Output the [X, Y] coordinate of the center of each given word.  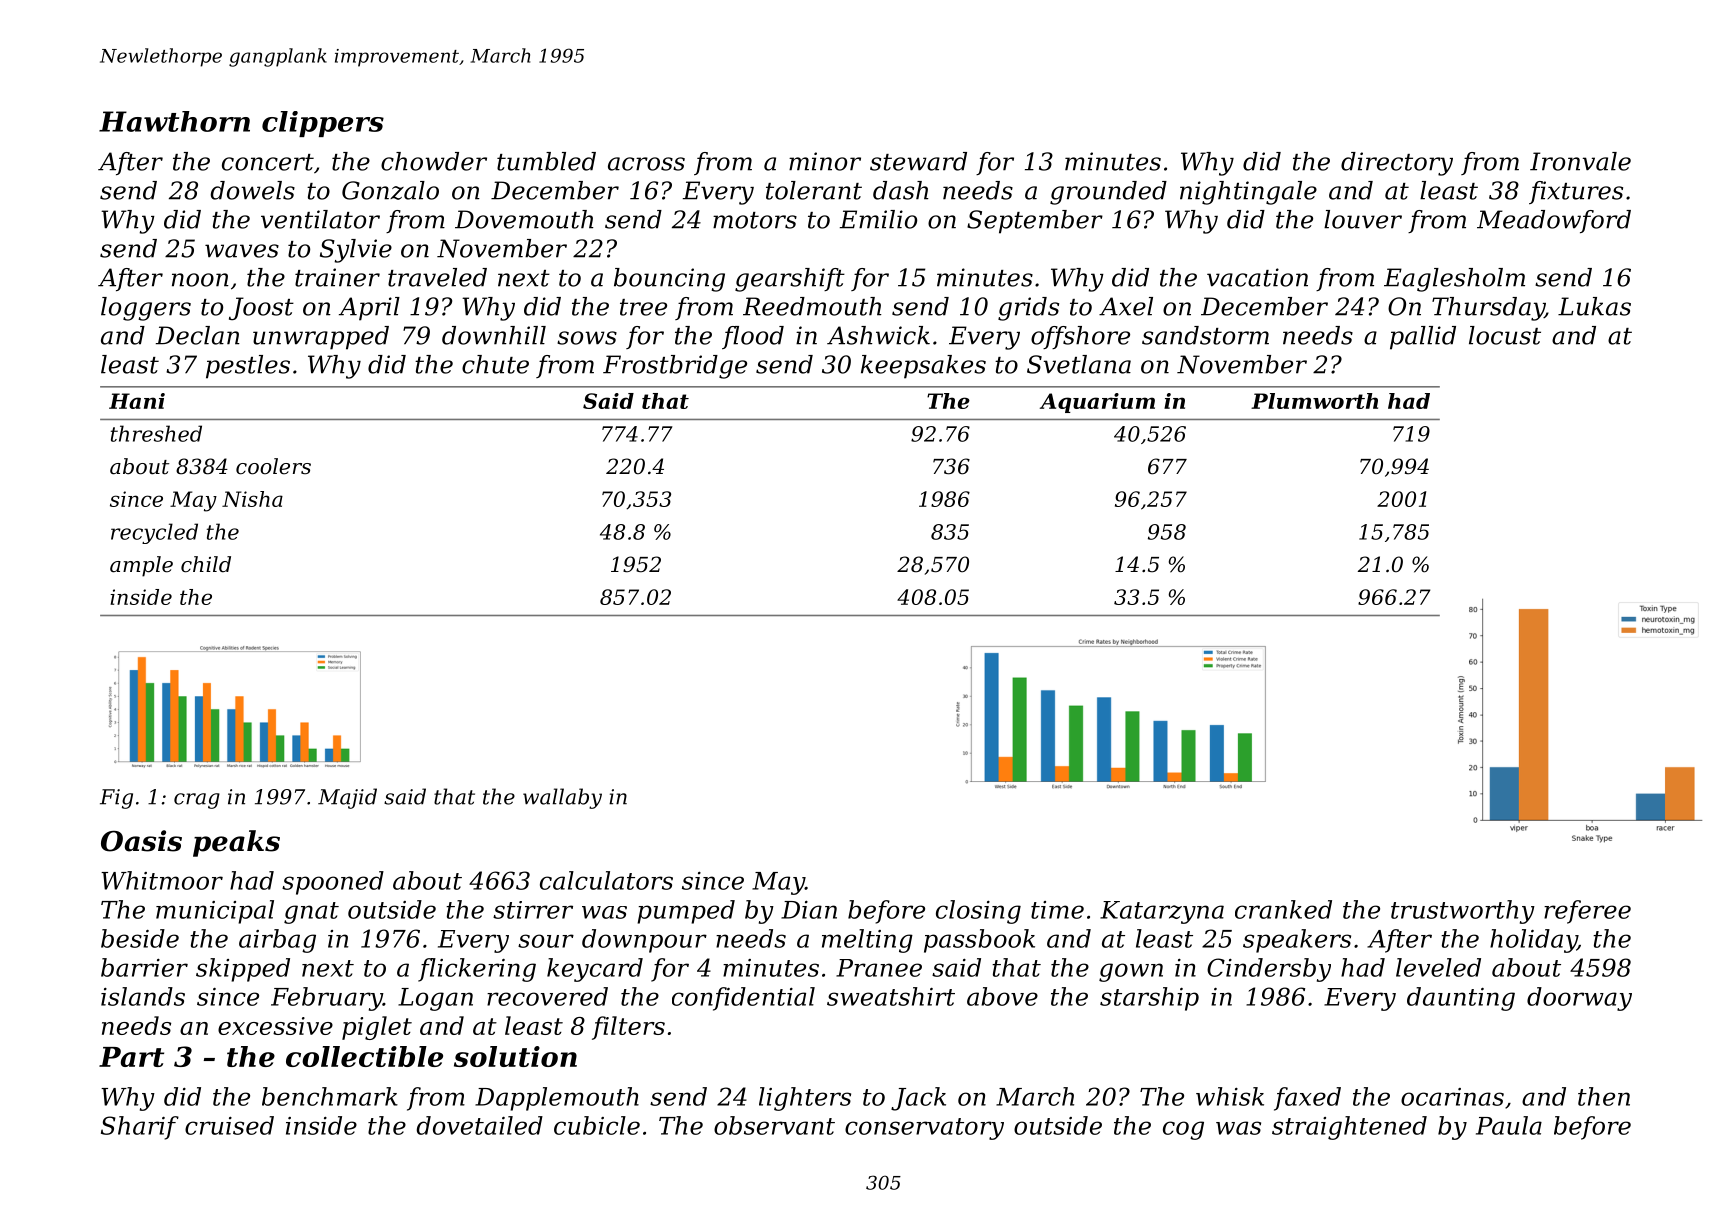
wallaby [562, 798]
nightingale [1248, 193]
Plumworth [1314, 401]
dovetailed [480, 1125]
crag [197, 801]
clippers [323, 124]
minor [825, 161]
